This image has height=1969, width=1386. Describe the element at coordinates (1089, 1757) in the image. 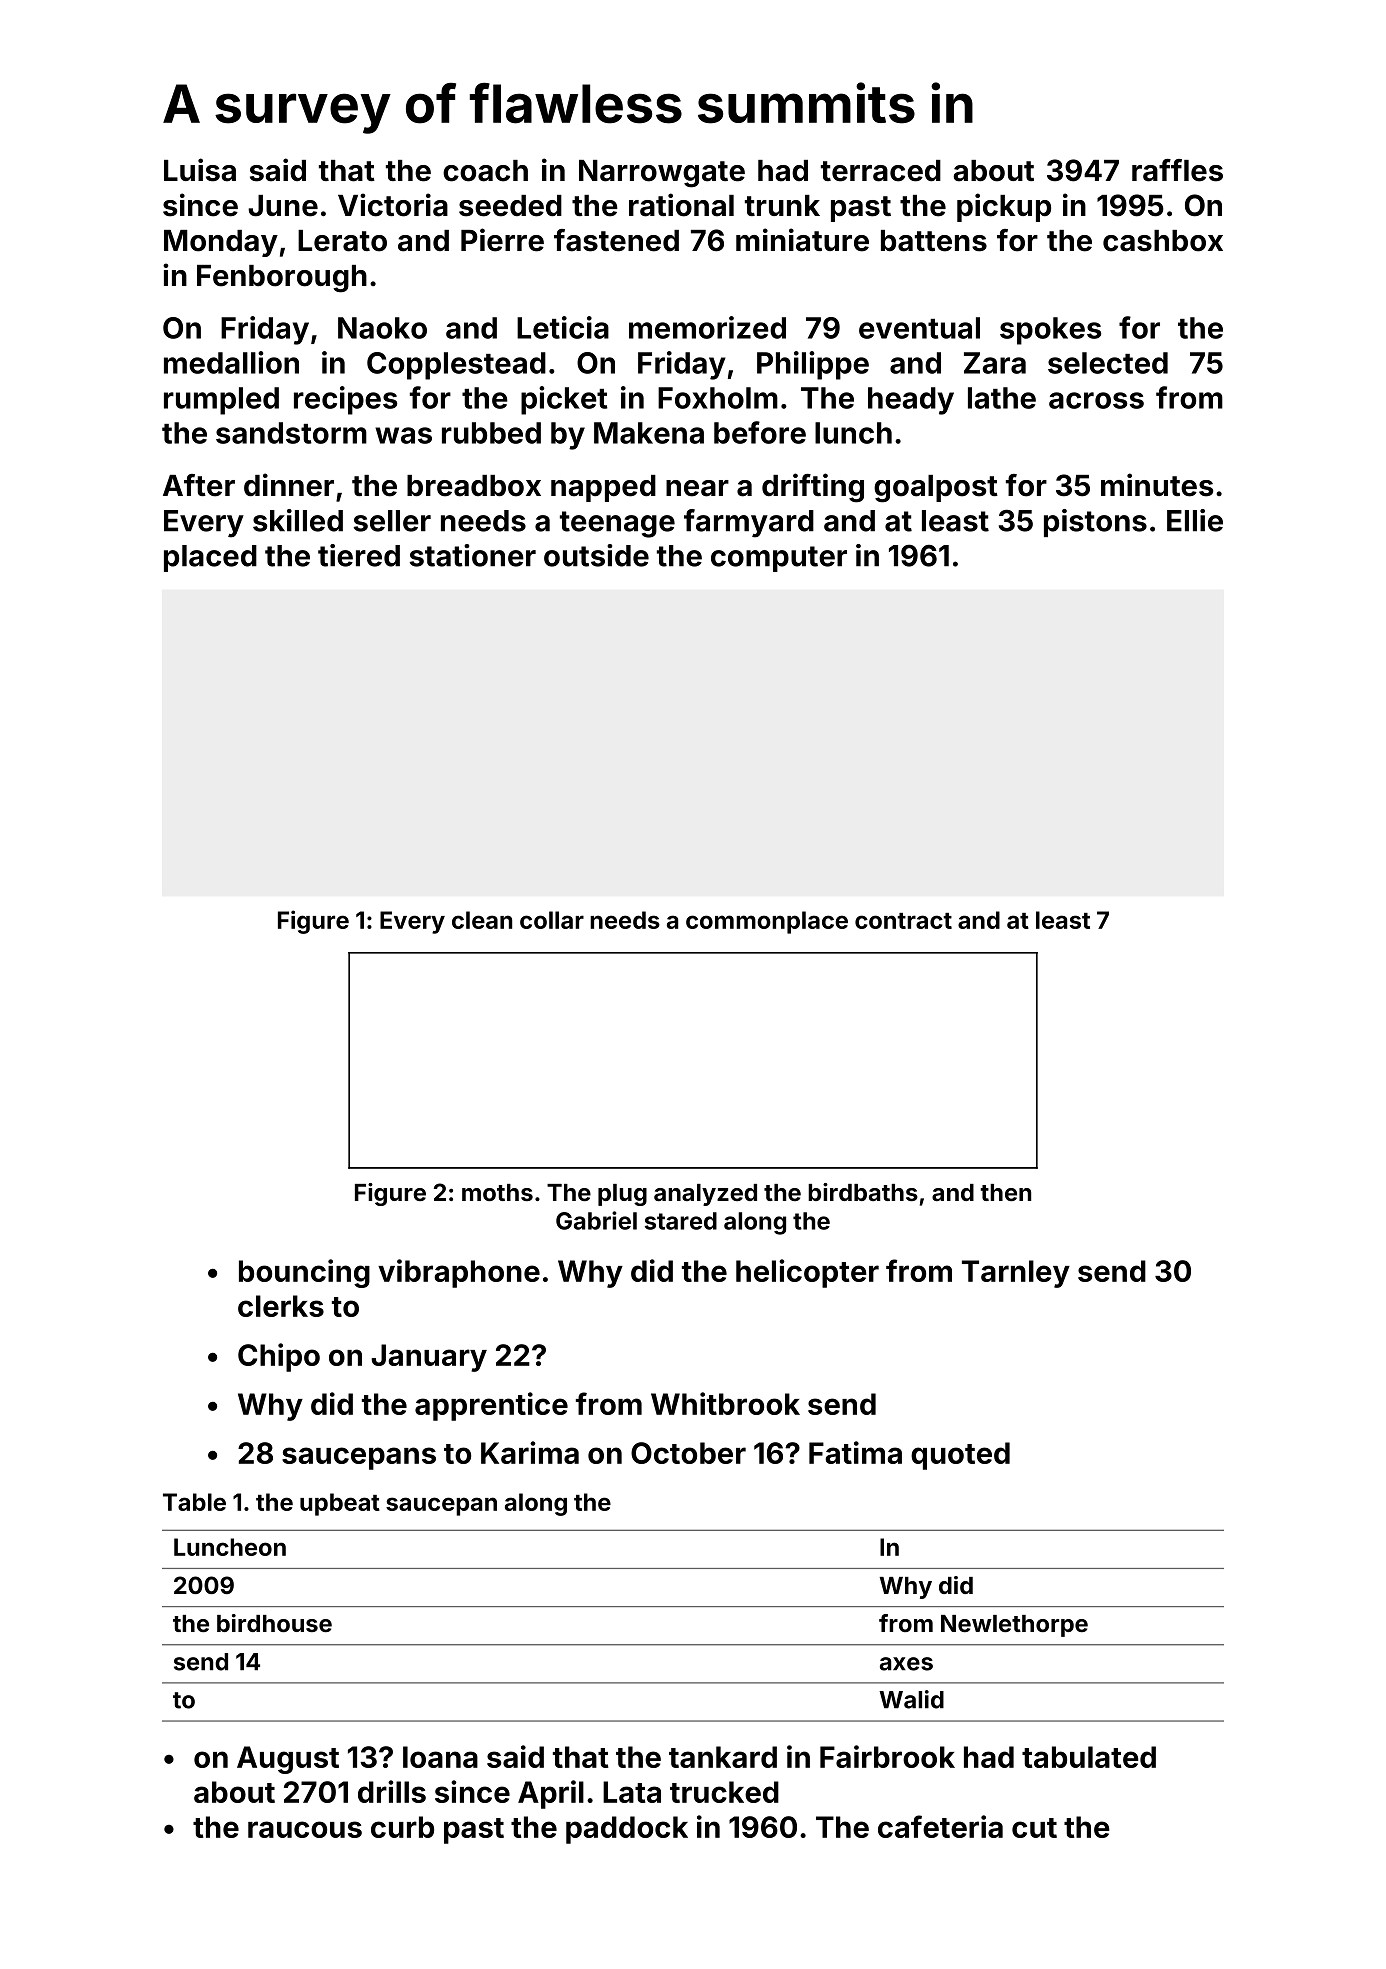

I see `tabulated` at that location.
